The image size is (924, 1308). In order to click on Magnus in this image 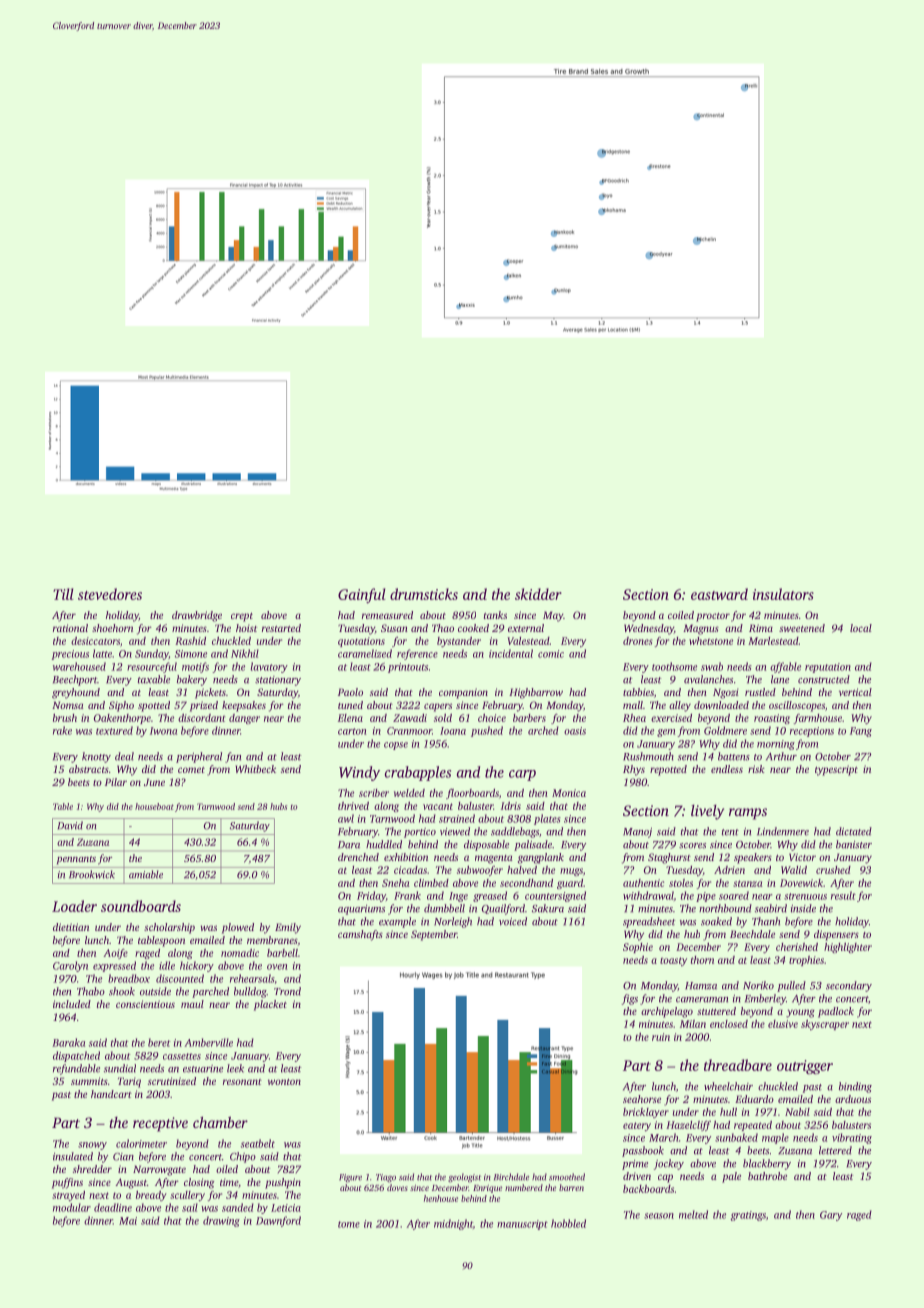, I will do `click(701, 629)`.
